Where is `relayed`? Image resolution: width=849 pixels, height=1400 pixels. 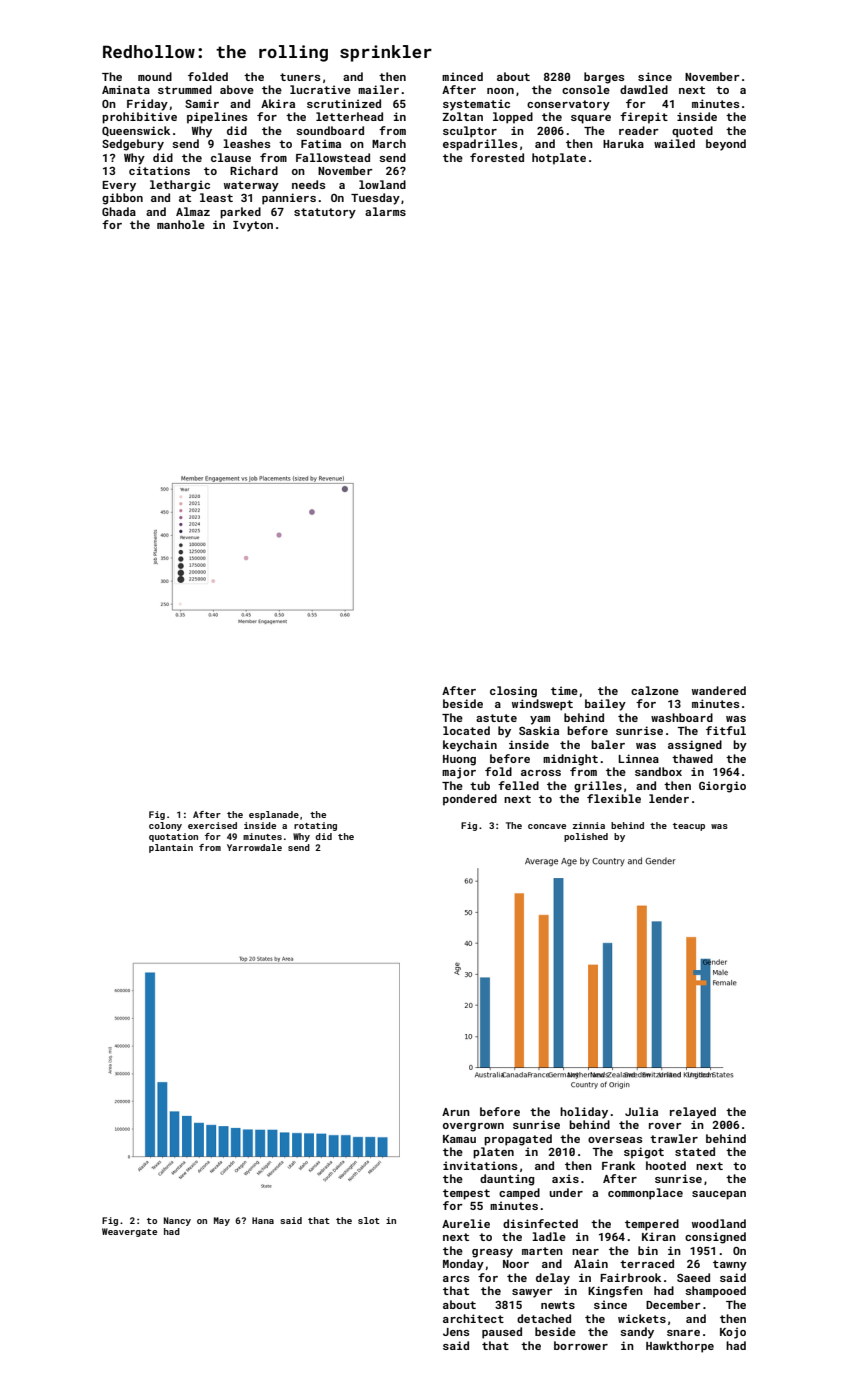
relayed is located at coordinates (693, 1113).
